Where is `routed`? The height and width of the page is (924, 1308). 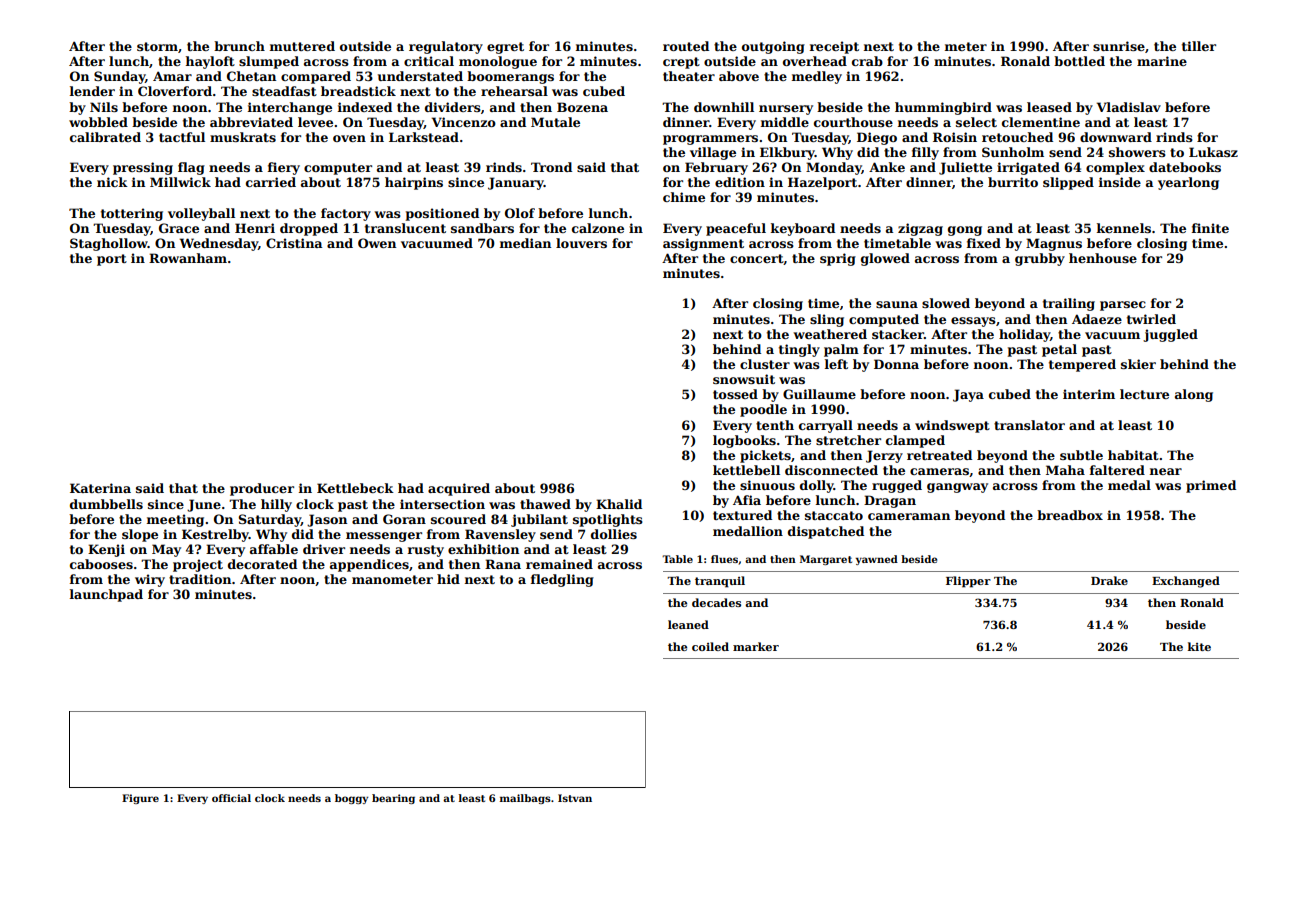
routed is located at coordinates (686, 46).
